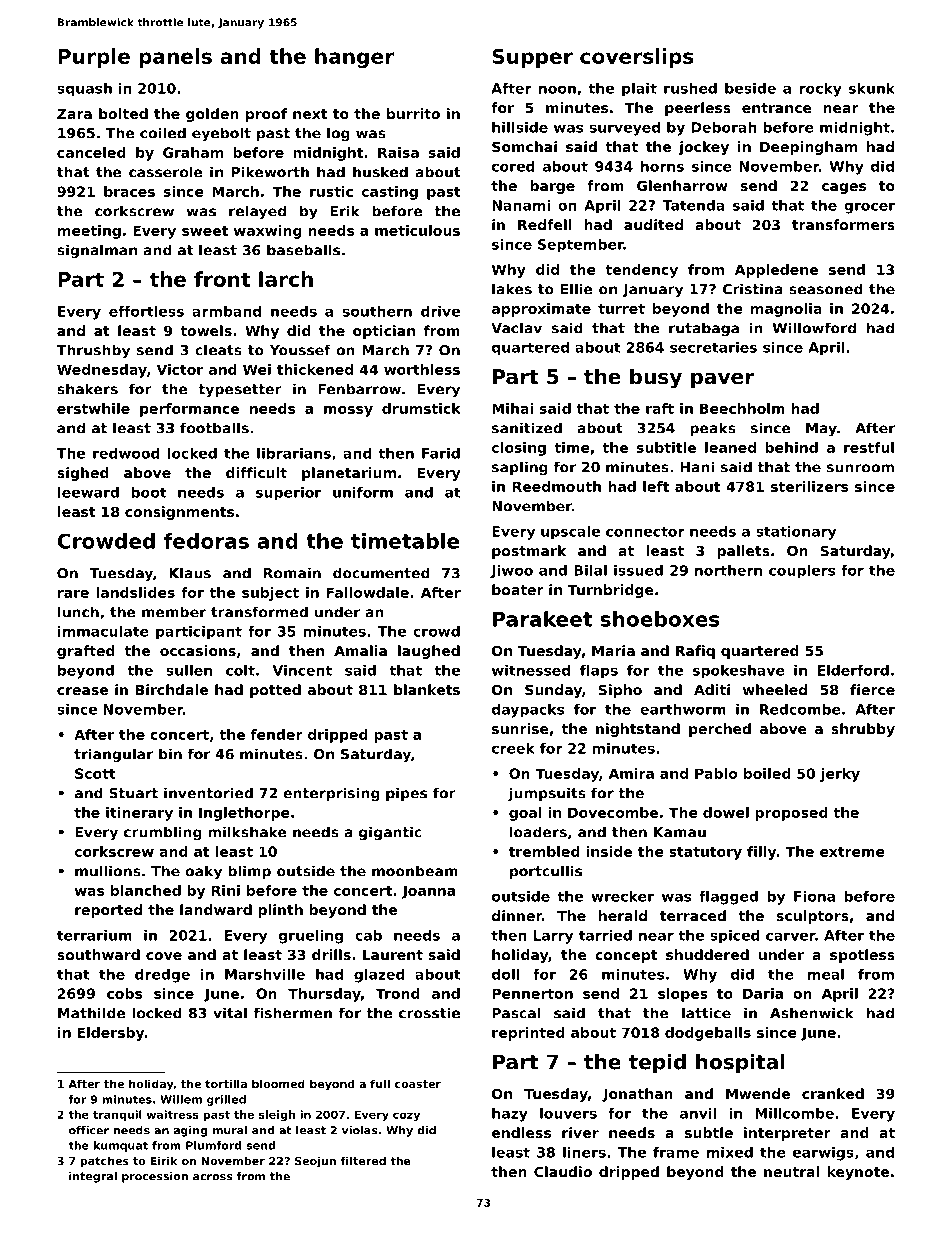 The width and height of the image is (952, 1233). I want to click on hanger, so click(354, 58).
